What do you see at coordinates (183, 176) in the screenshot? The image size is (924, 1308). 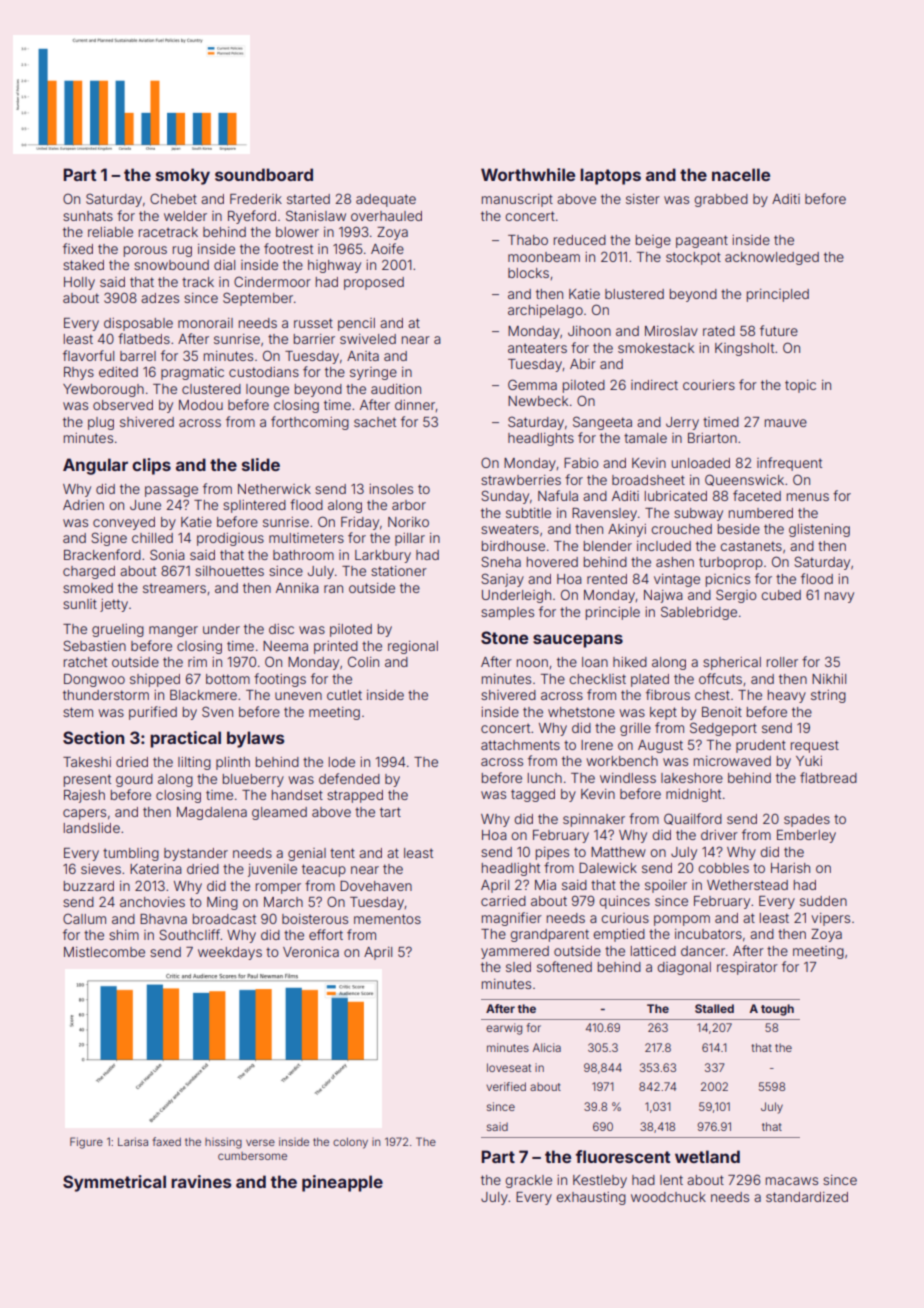 I see `smoky` at bounding box center [183, 176].
